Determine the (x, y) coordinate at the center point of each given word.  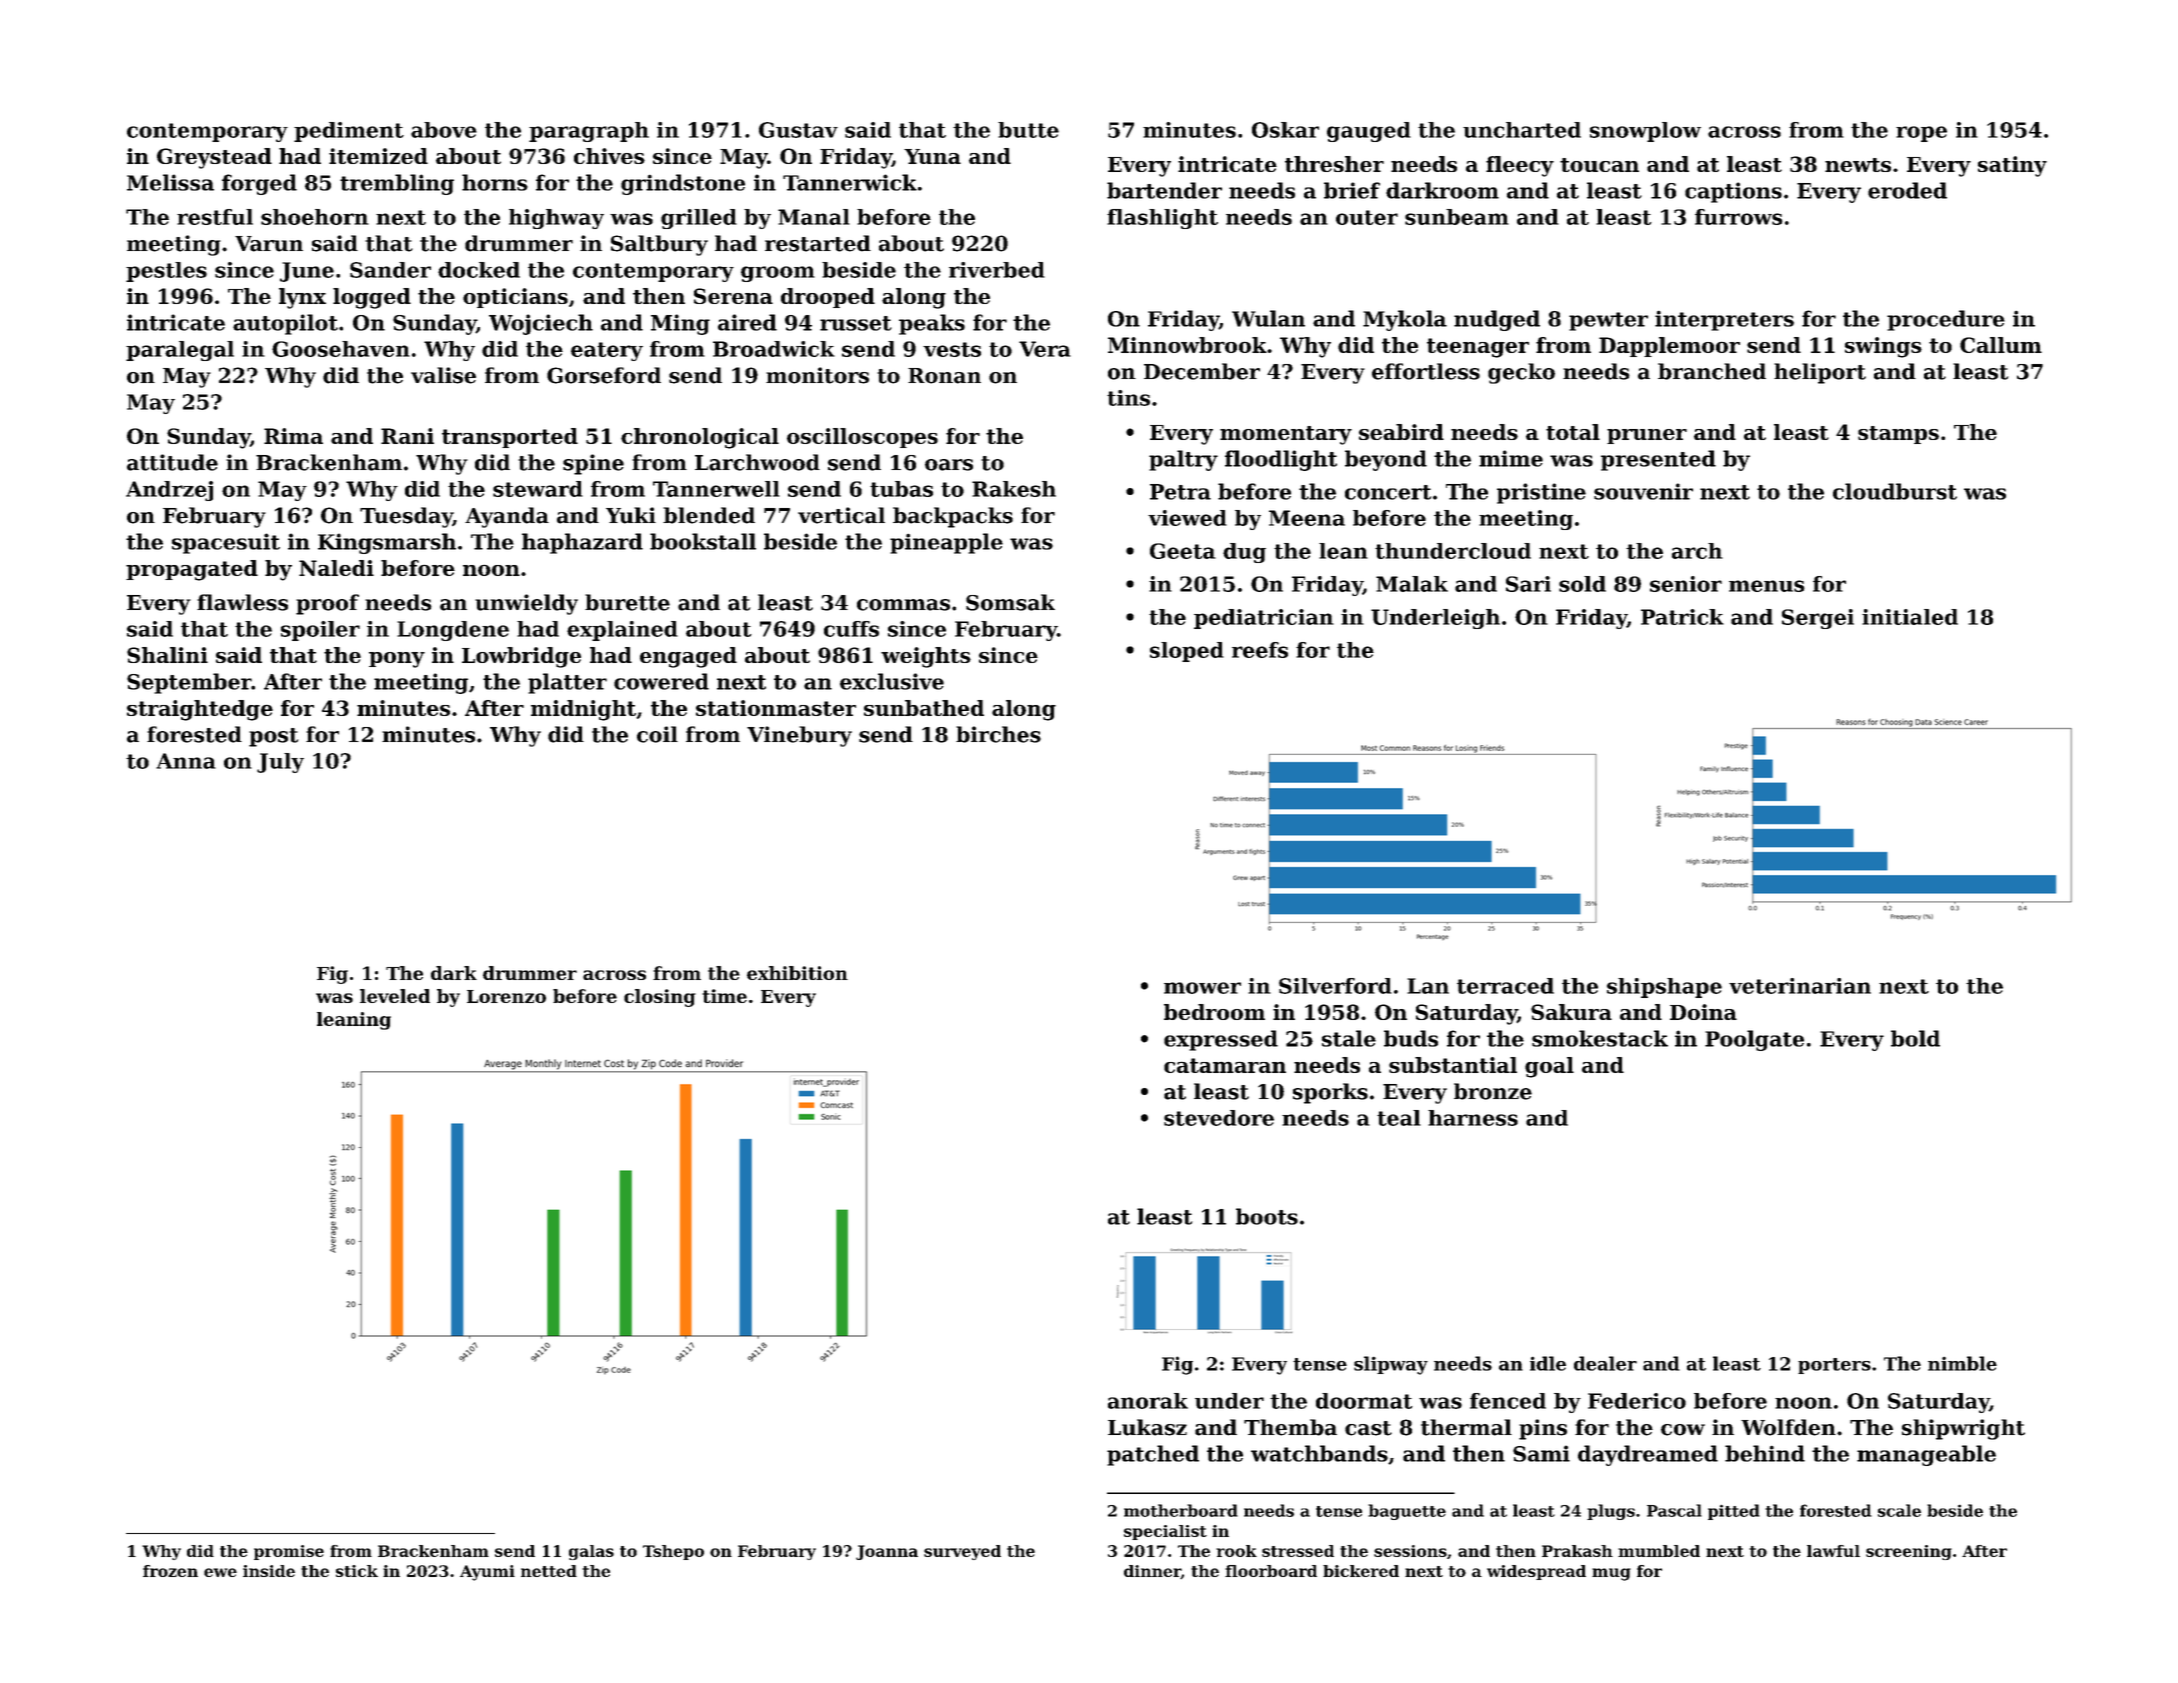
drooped (828, 298)
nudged (1497, 320)
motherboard (1181, 1510)
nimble (1962, 1363)
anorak (1148, 1401)
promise (289, 1552)
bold (1915, 1038)
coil (657, 734)
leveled (395, 996)
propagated (192, 570)
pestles (166, 272)
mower (1202, 988)
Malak (1412, 584)
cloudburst (1895, 491)
